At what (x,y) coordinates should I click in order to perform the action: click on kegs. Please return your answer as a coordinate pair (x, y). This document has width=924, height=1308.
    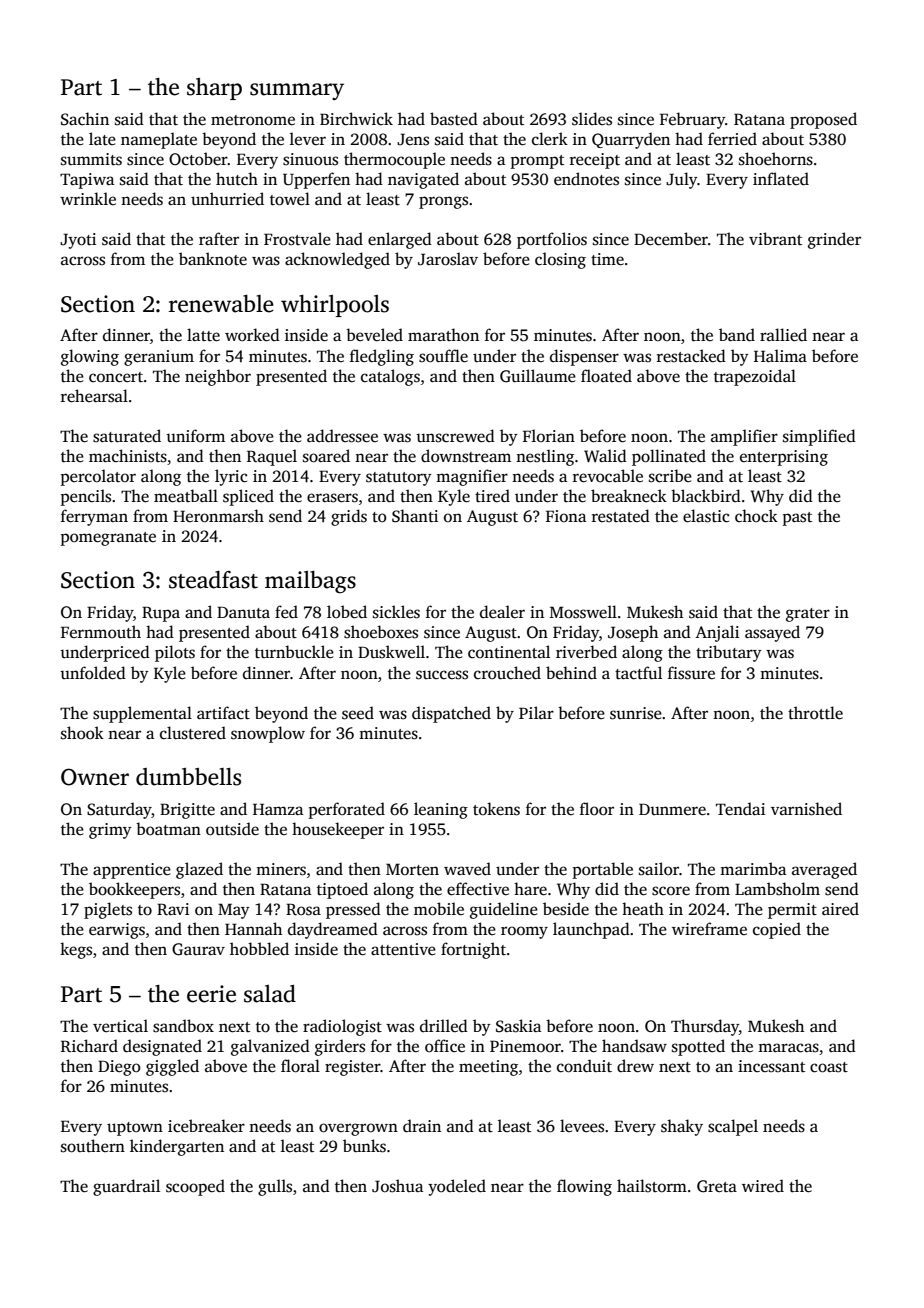
    Looking at the image, I should click on (76, 950).
